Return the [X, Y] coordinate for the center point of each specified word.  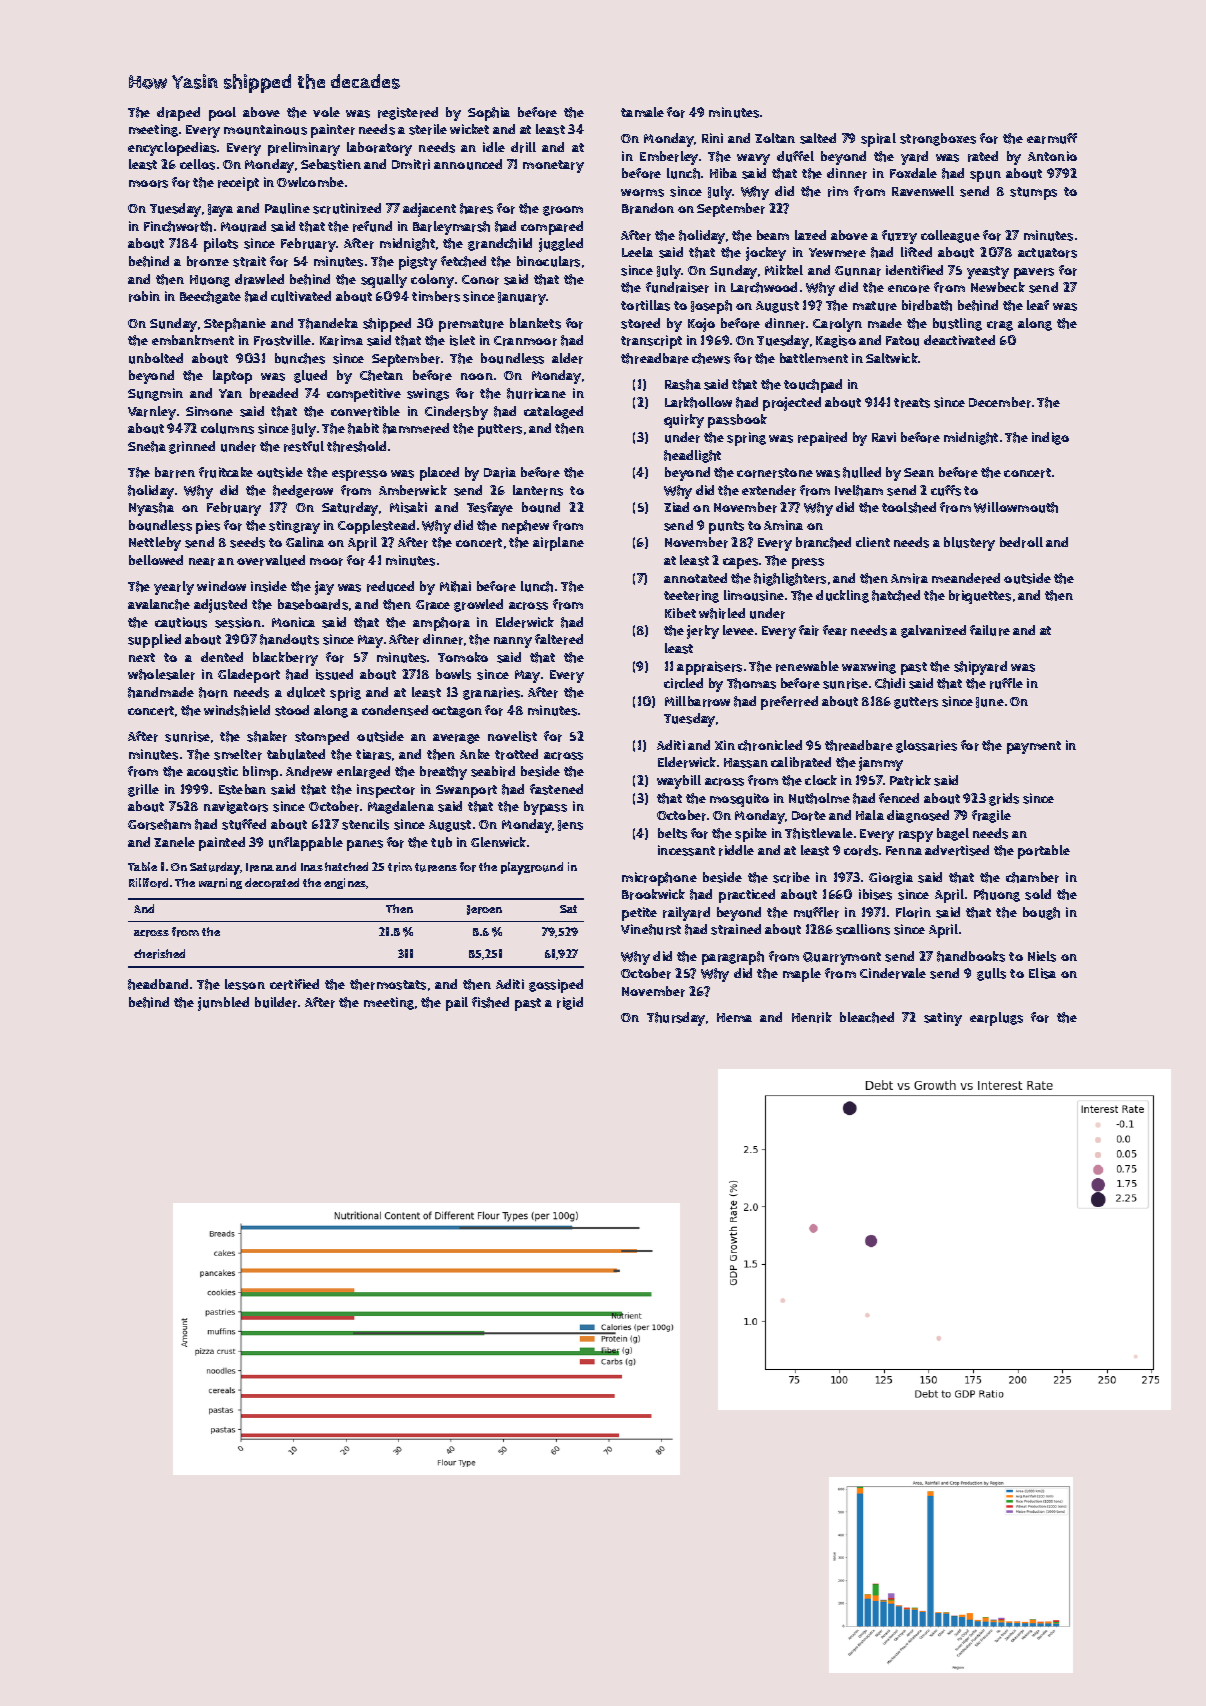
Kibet [680, 613]
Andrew [309, 771]
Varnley [152, 413]
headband [158, 984]
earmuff [1052, 138]
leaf [1038, 305]
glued [310, 376]
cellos [197, 164]
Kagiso [836, 341]
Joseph [711, 307]
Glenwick [498, 842]
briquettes [980, 597]
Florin [913, 912]
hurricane [536, 393]
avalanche [159, 604]
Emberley [669, 158]
